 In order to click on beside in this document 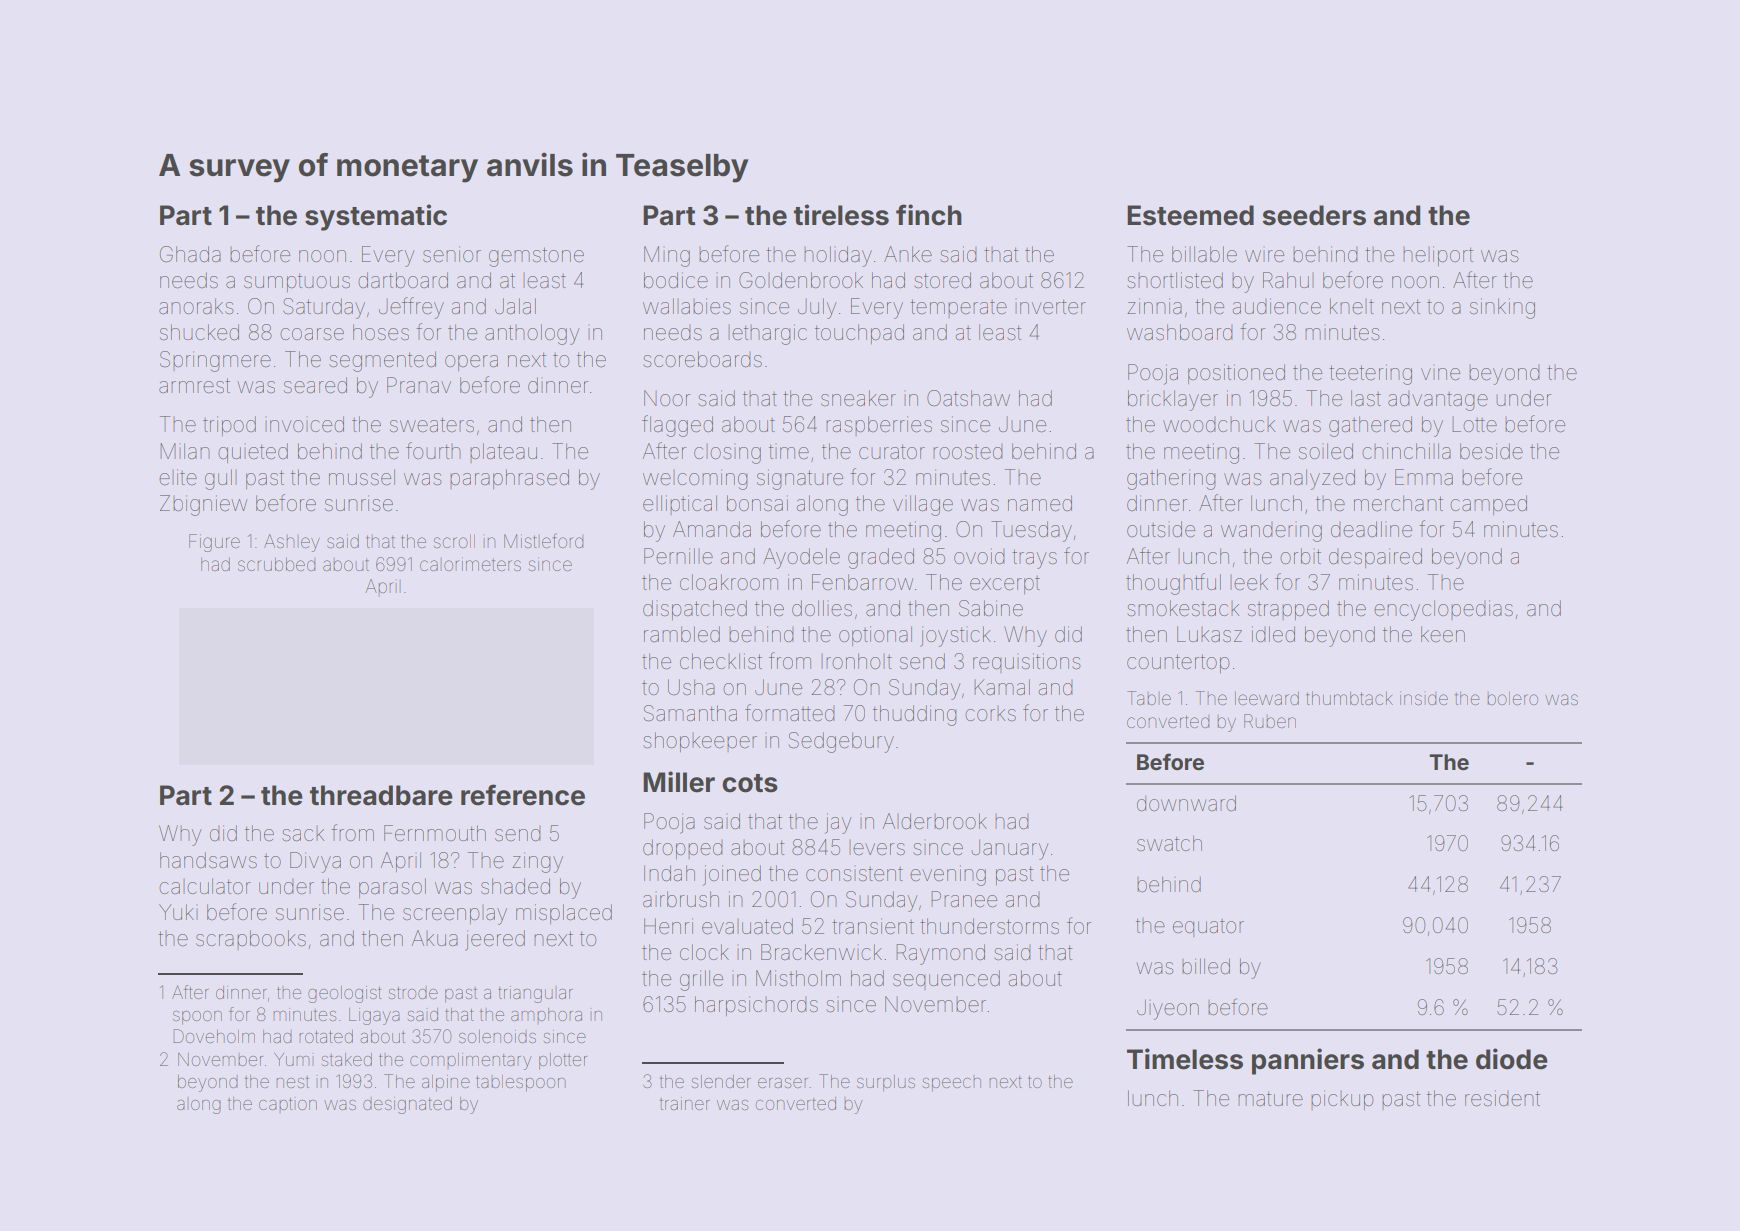, I will do `click(1491, 451)`.
